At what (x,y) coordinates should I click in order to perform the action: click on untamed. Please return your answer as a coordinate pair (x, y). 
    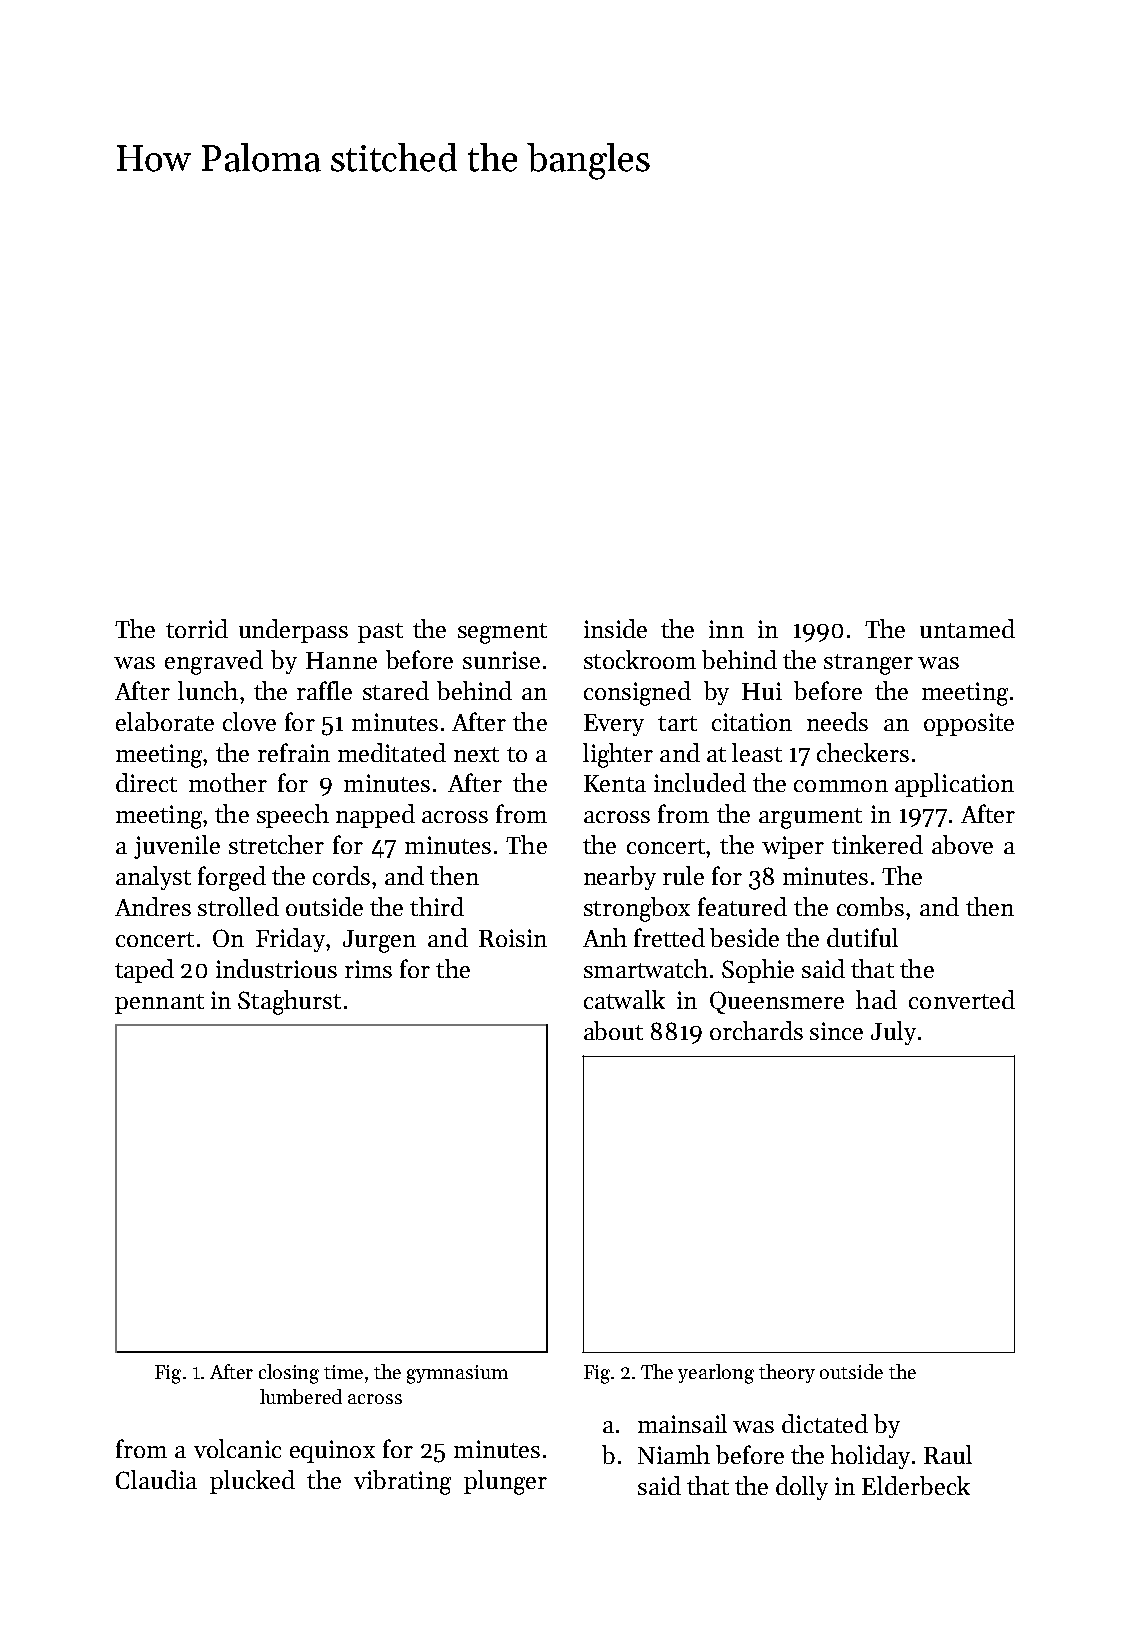
    Looking at the image, I should click on (967, 628).
